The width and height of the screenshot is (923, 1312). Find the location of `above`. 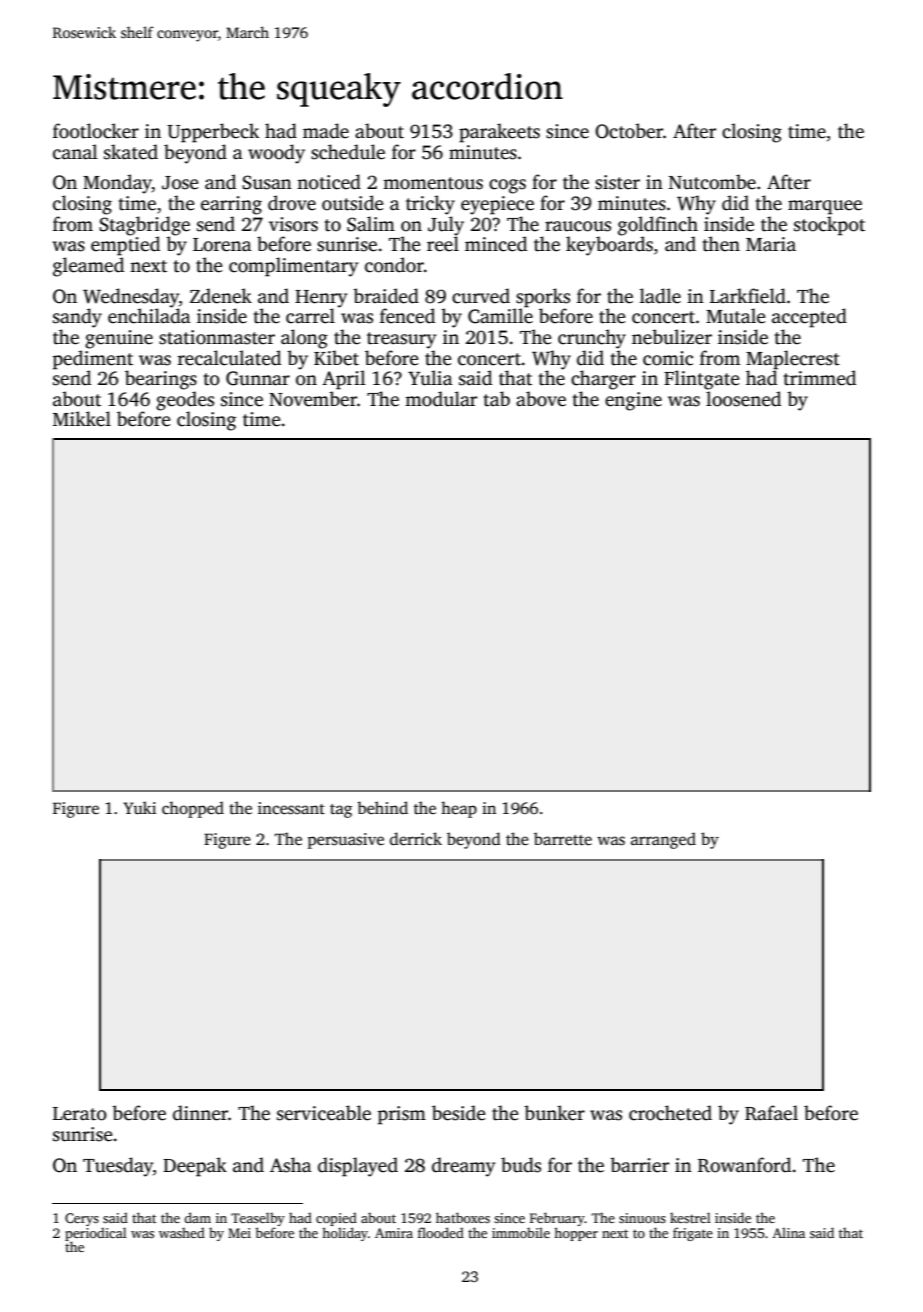

above is located at coordinates (541, 399).
